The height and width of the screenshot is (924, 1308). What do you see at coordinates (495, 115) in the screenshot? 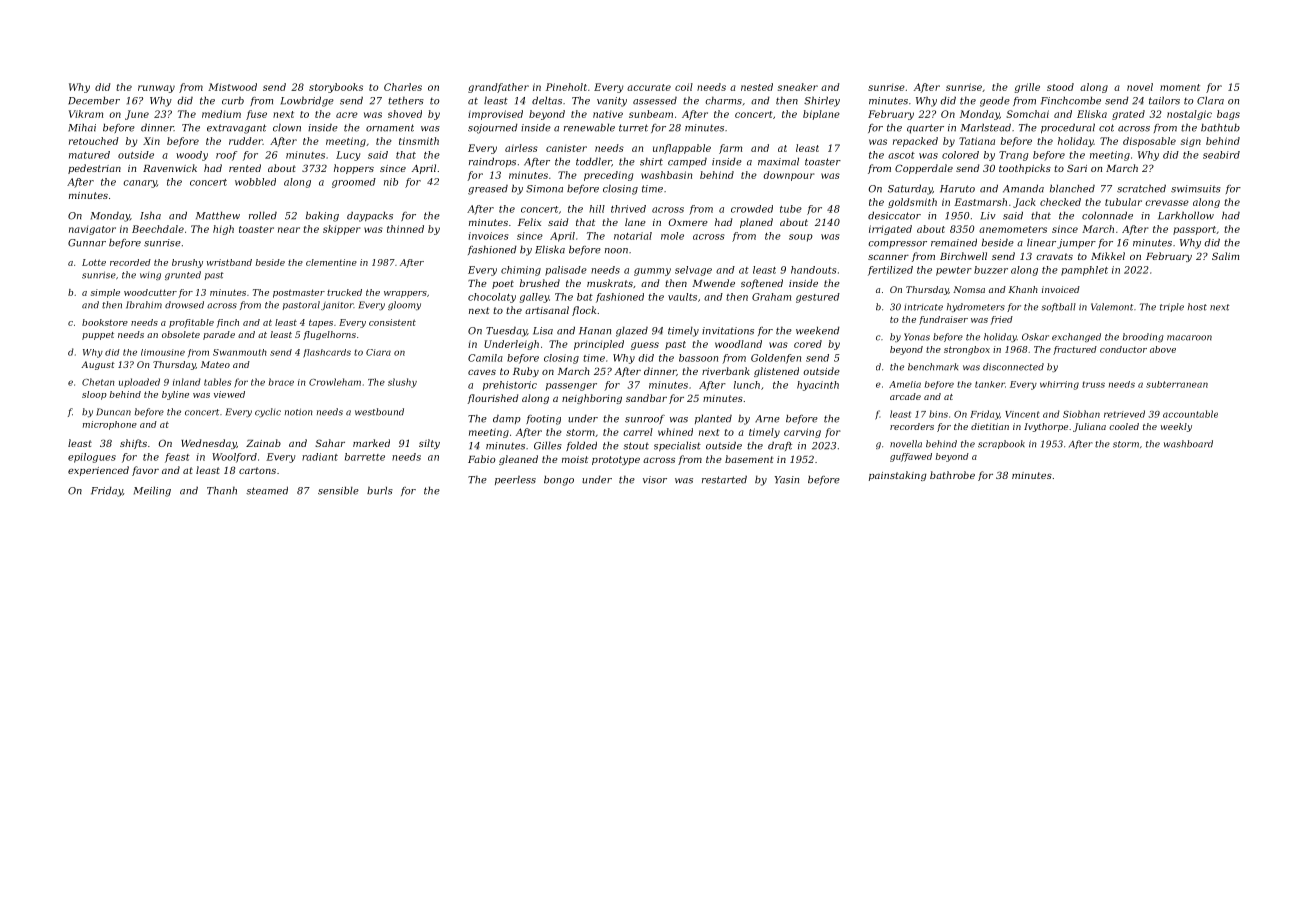
I see `improvised` at bounding box center [495, 115].
